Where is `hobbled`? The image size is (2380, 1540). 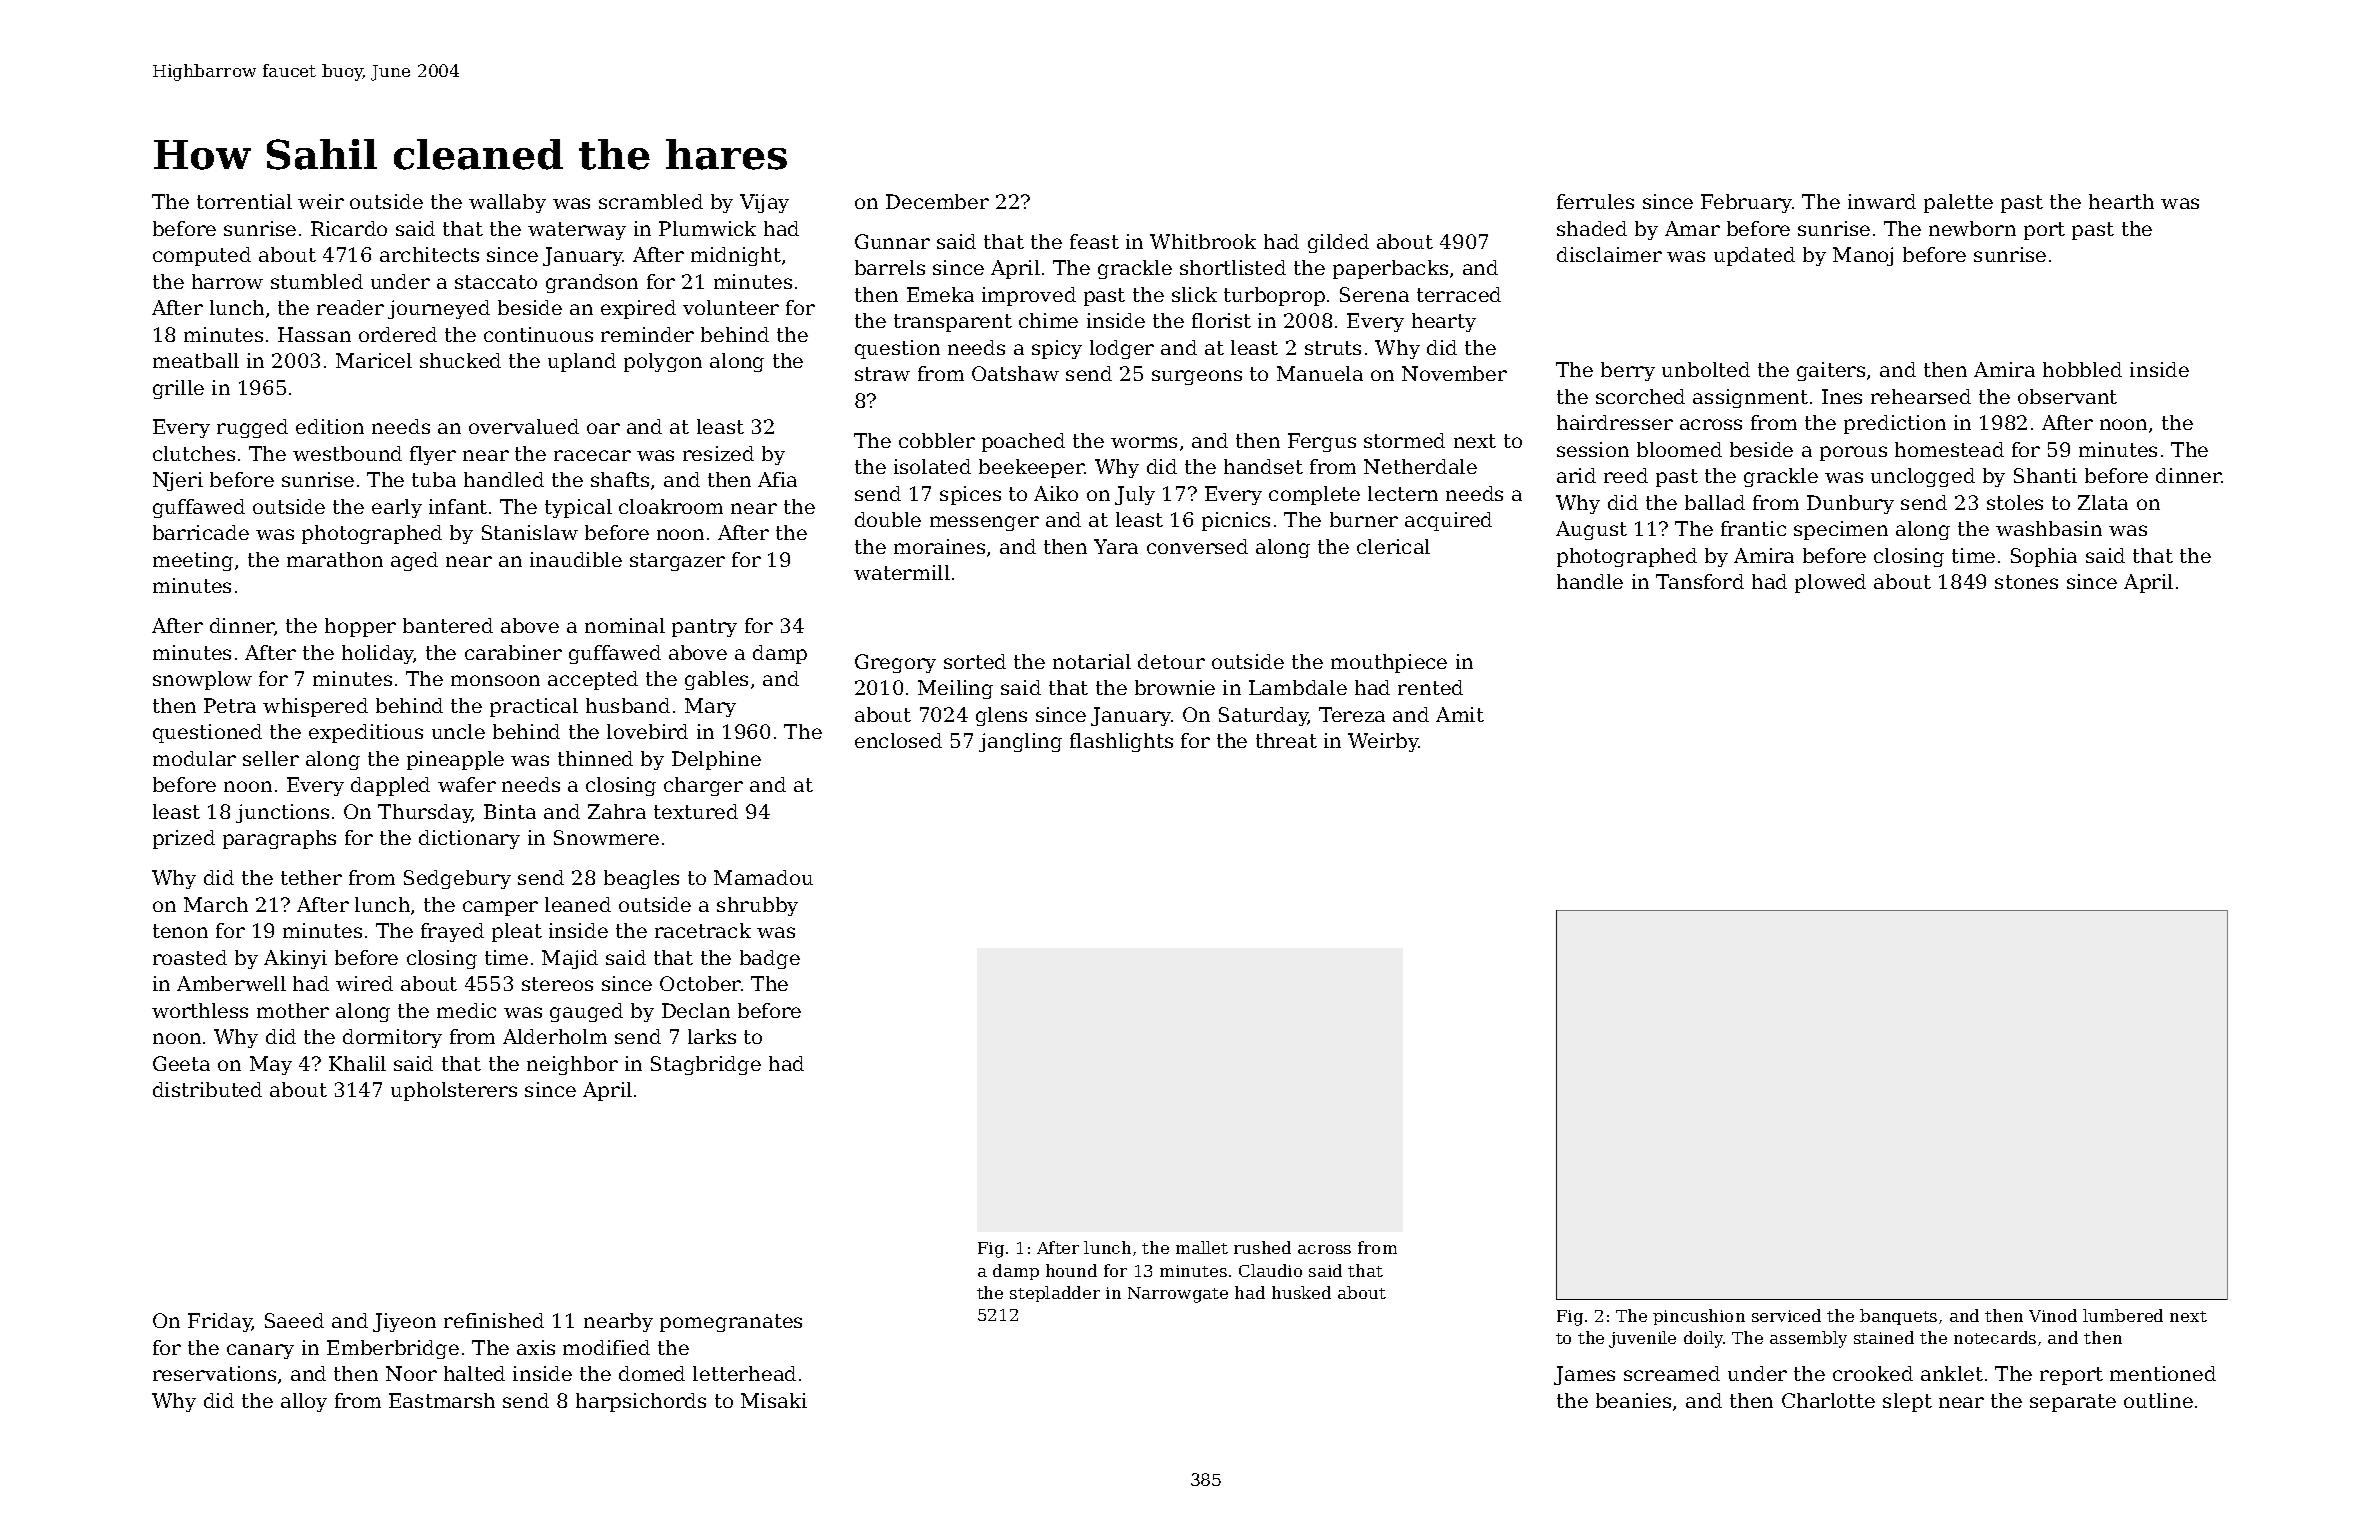 hobbled is located at coordinates (2082, 369).
